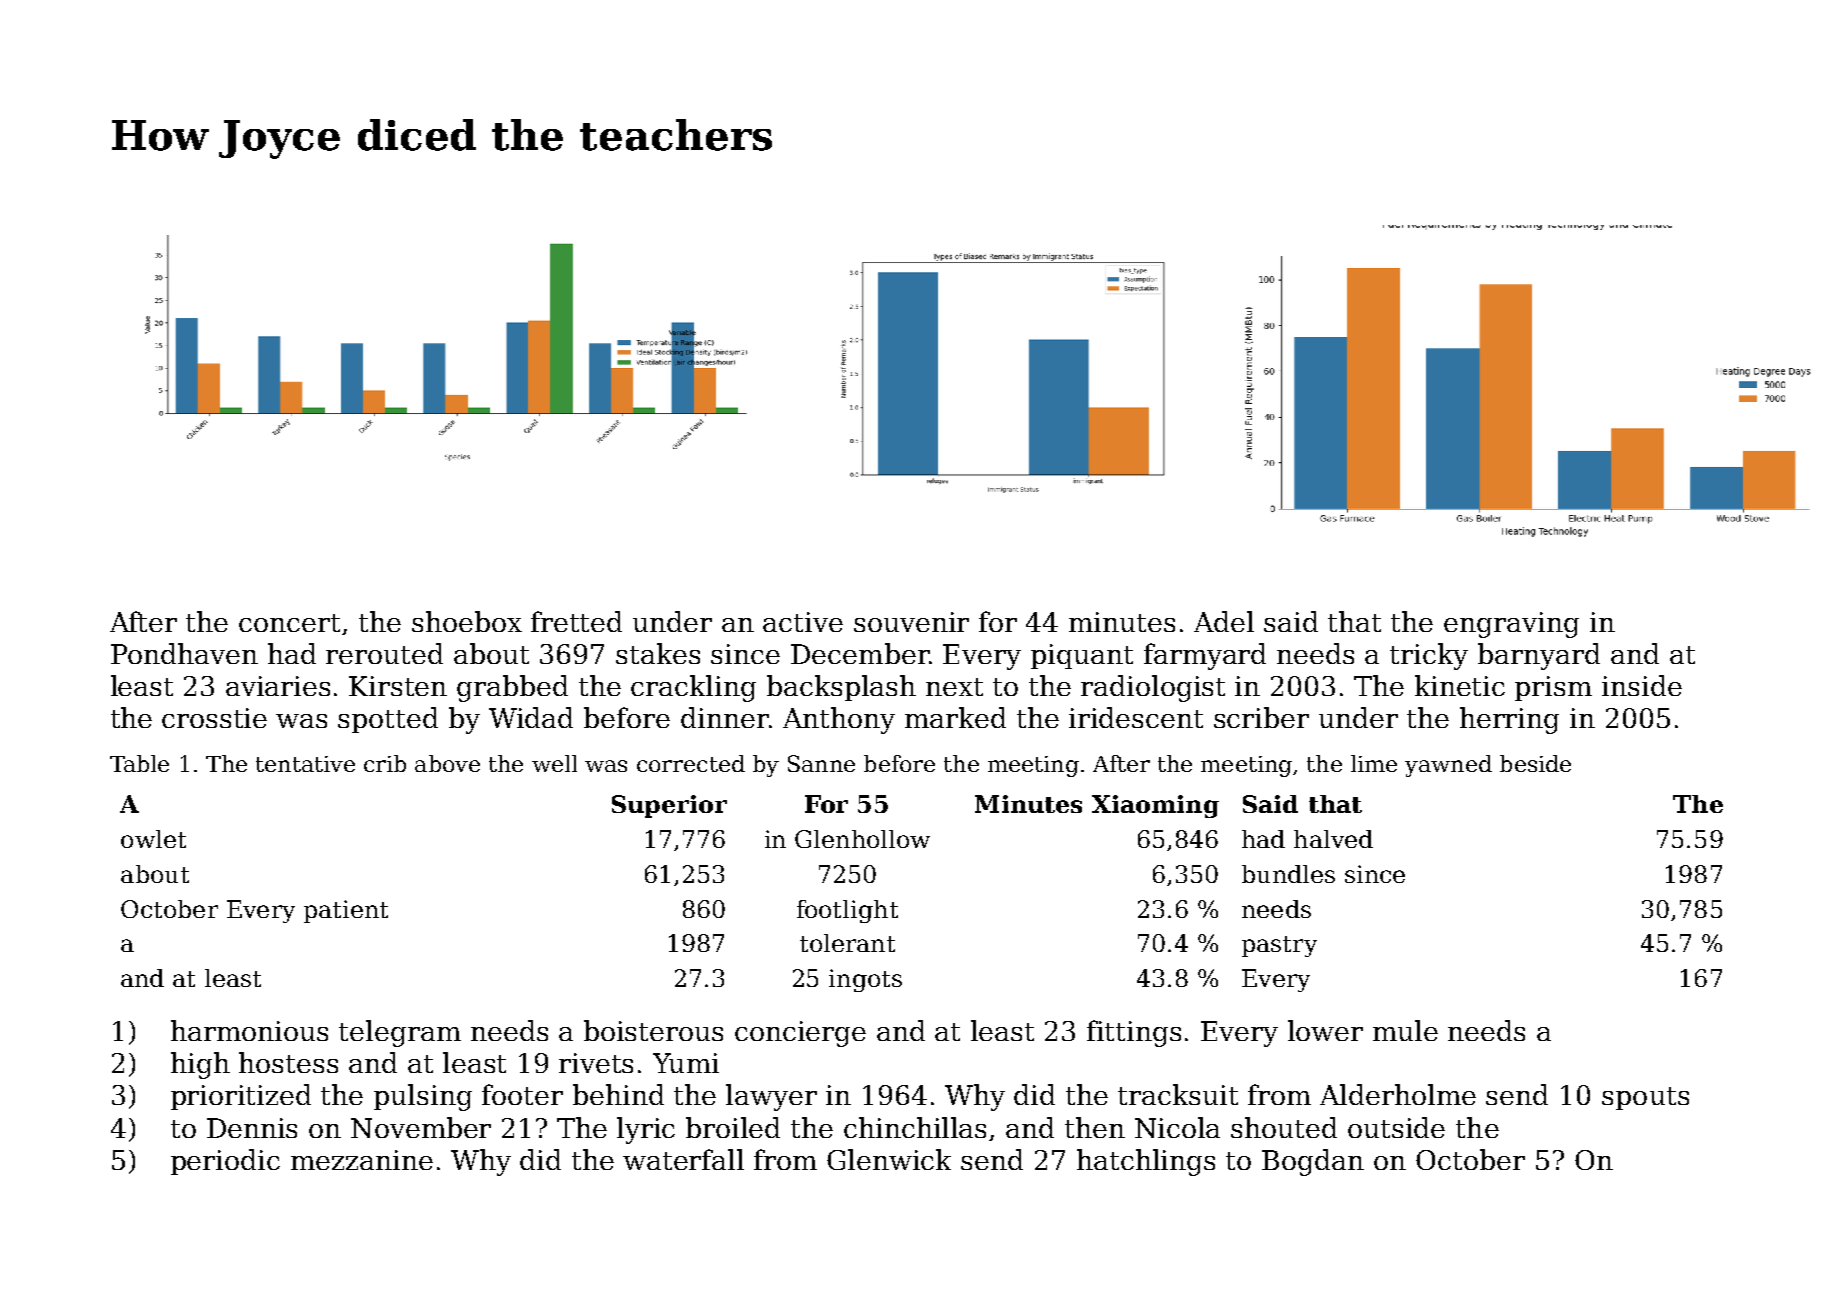 The image size is (1844, 1304). I want to click on footlight, so click(847, 911).
